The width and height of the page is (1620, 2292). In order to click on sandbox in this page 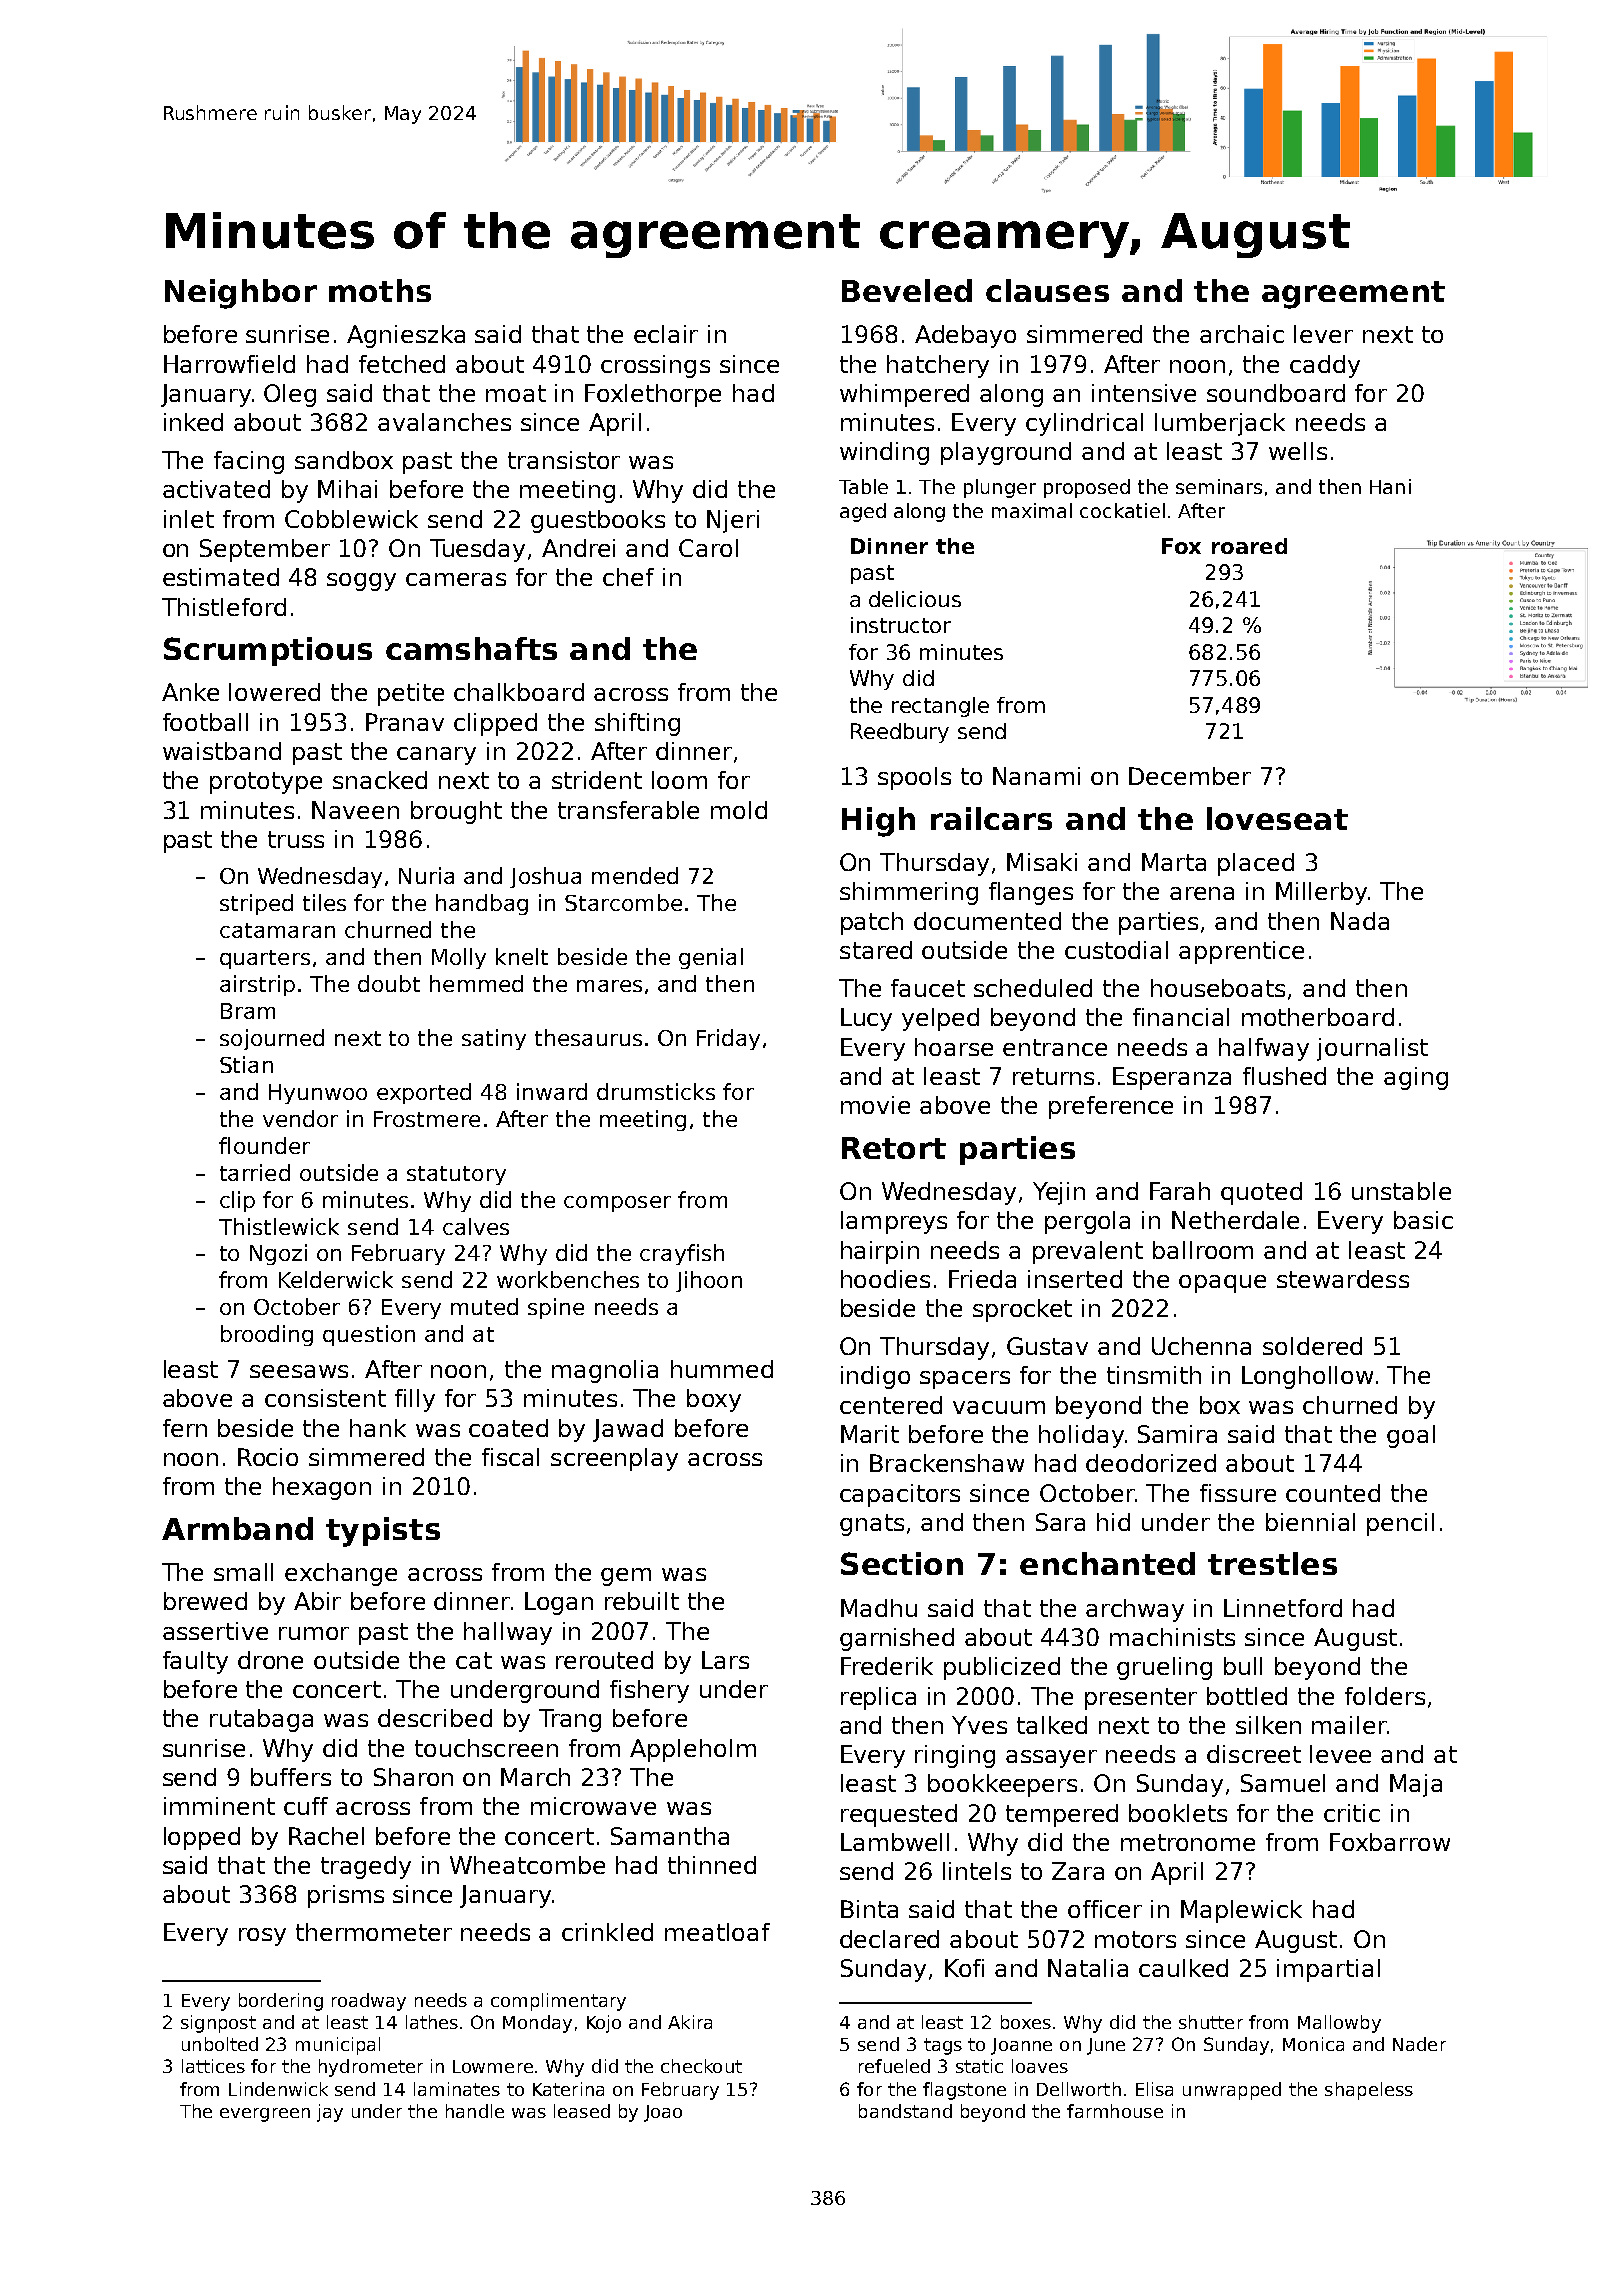, I will do `click(344, 460)`.
